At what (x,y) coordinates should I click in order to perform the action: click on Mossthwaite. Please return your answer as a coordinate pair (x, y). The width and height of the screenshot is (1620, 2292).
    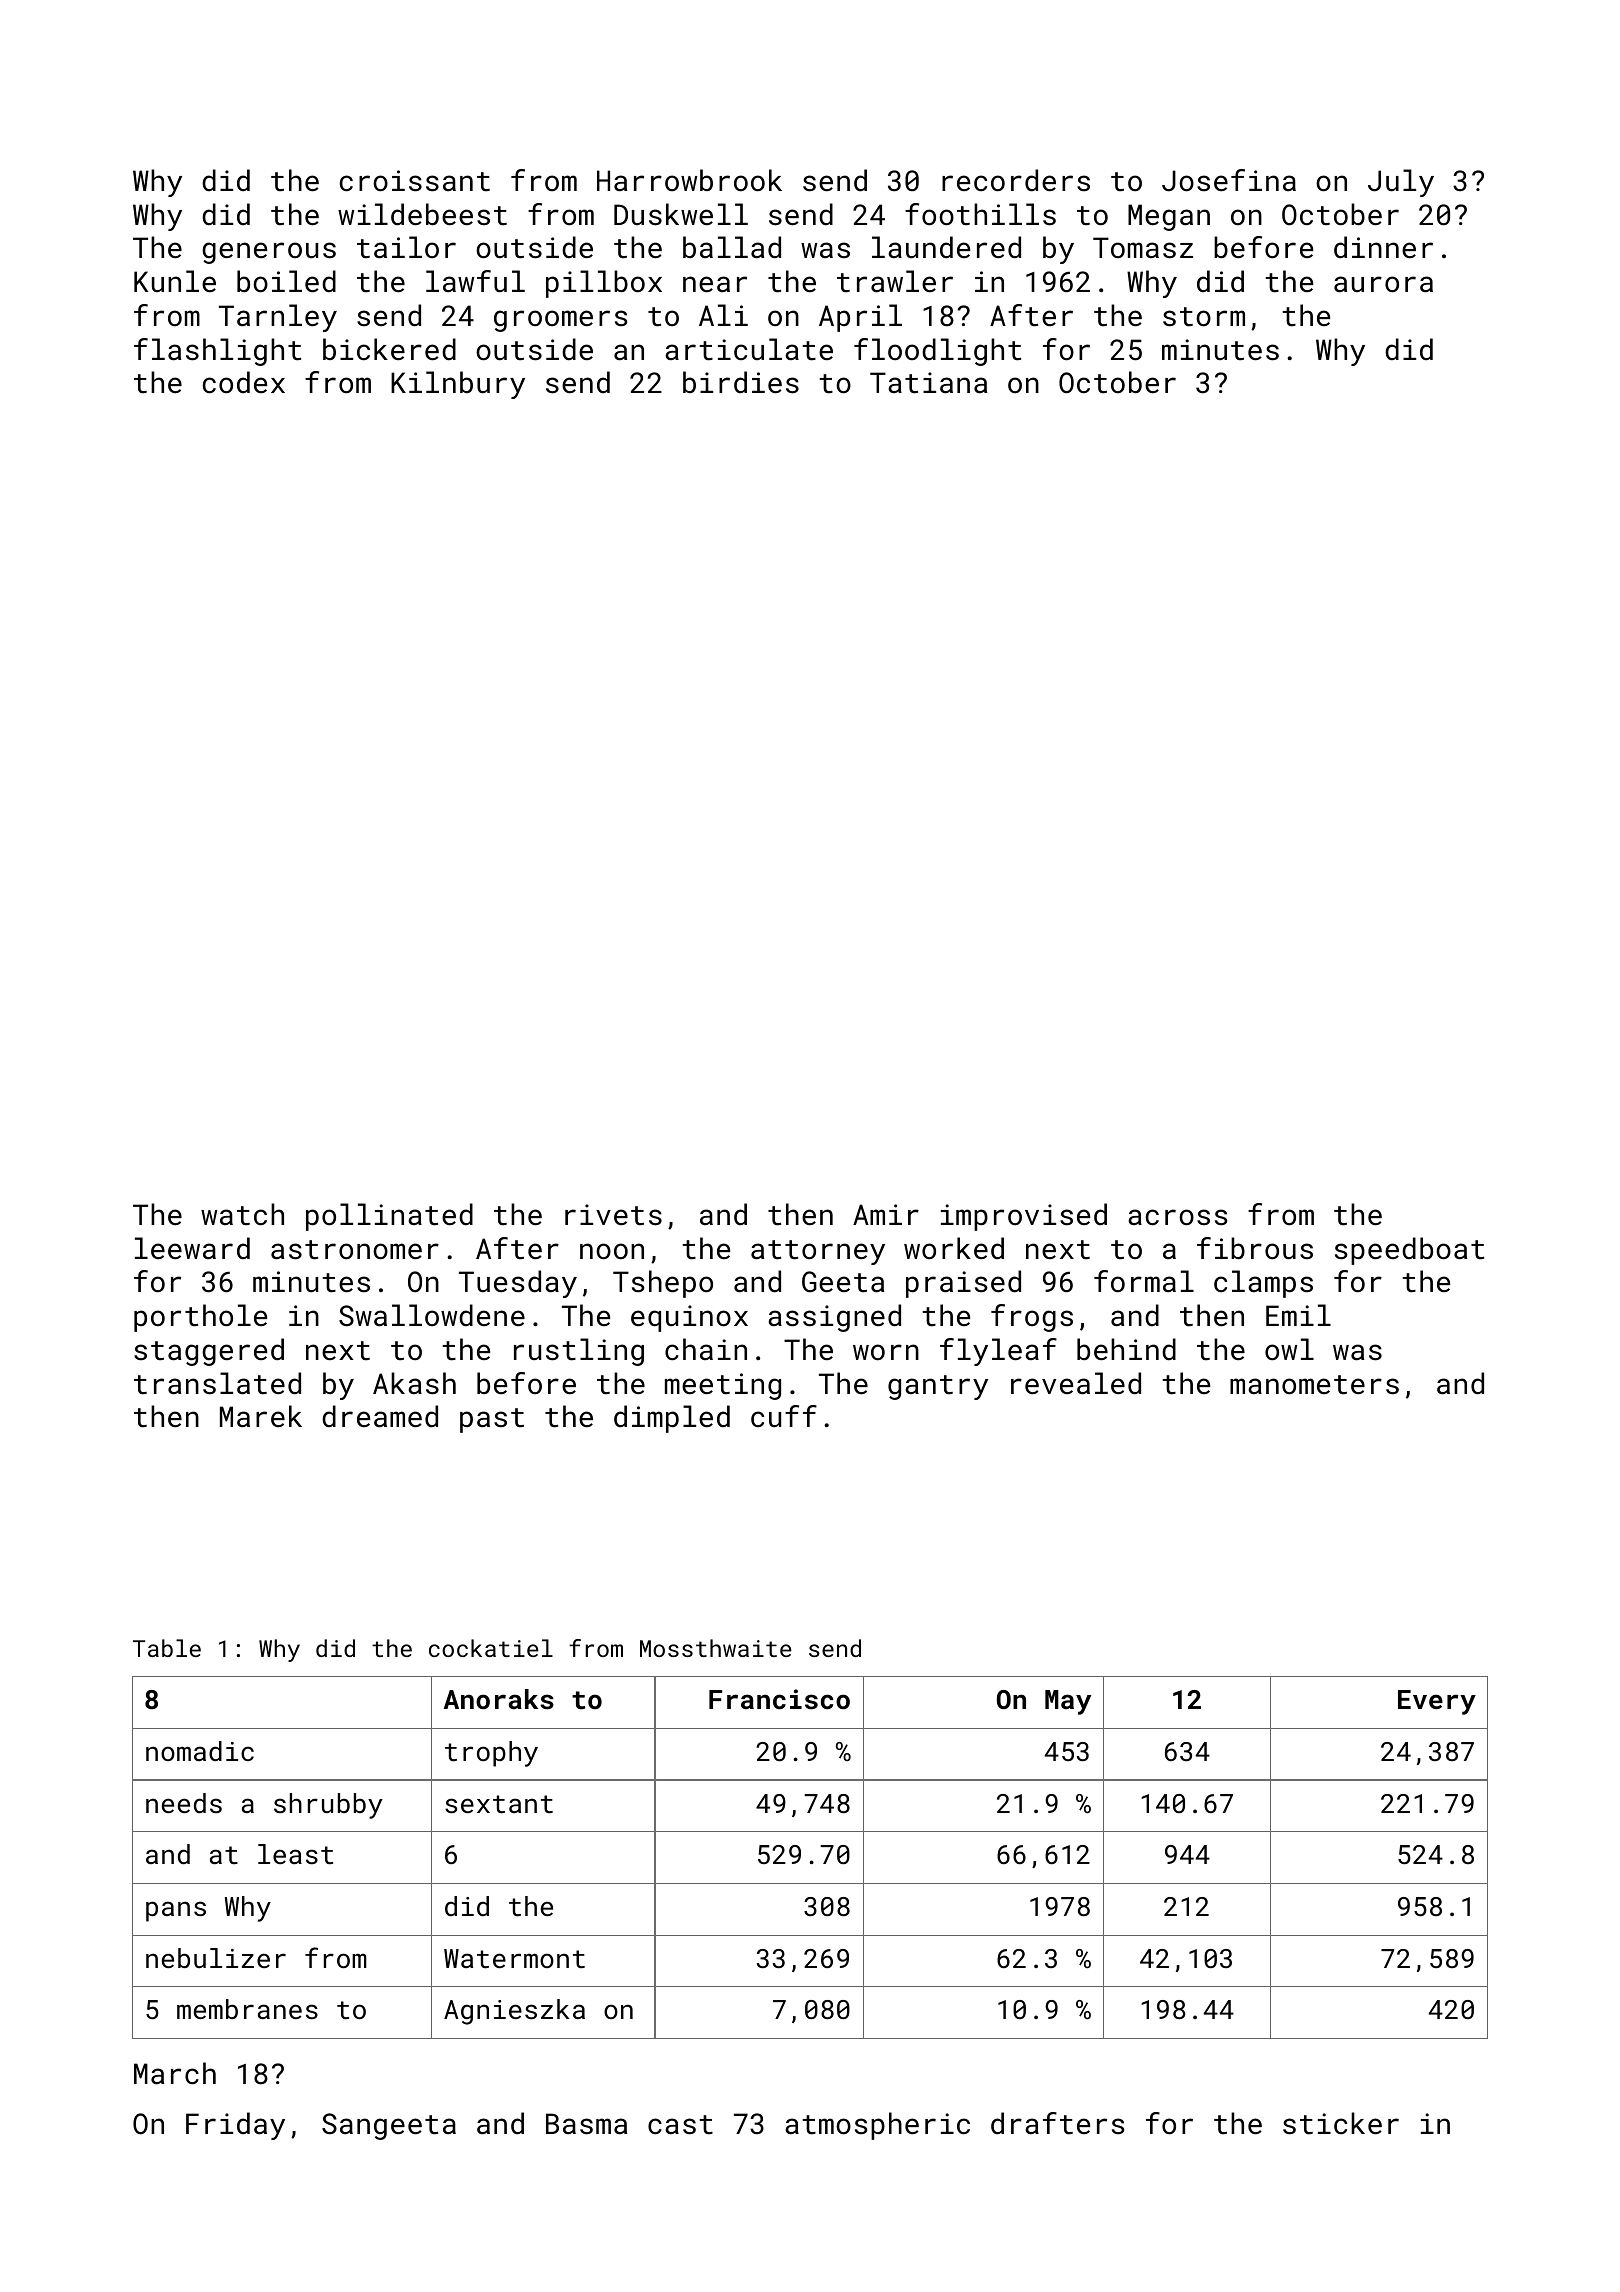
    Looking at the image, I should click on (716, 1648).
